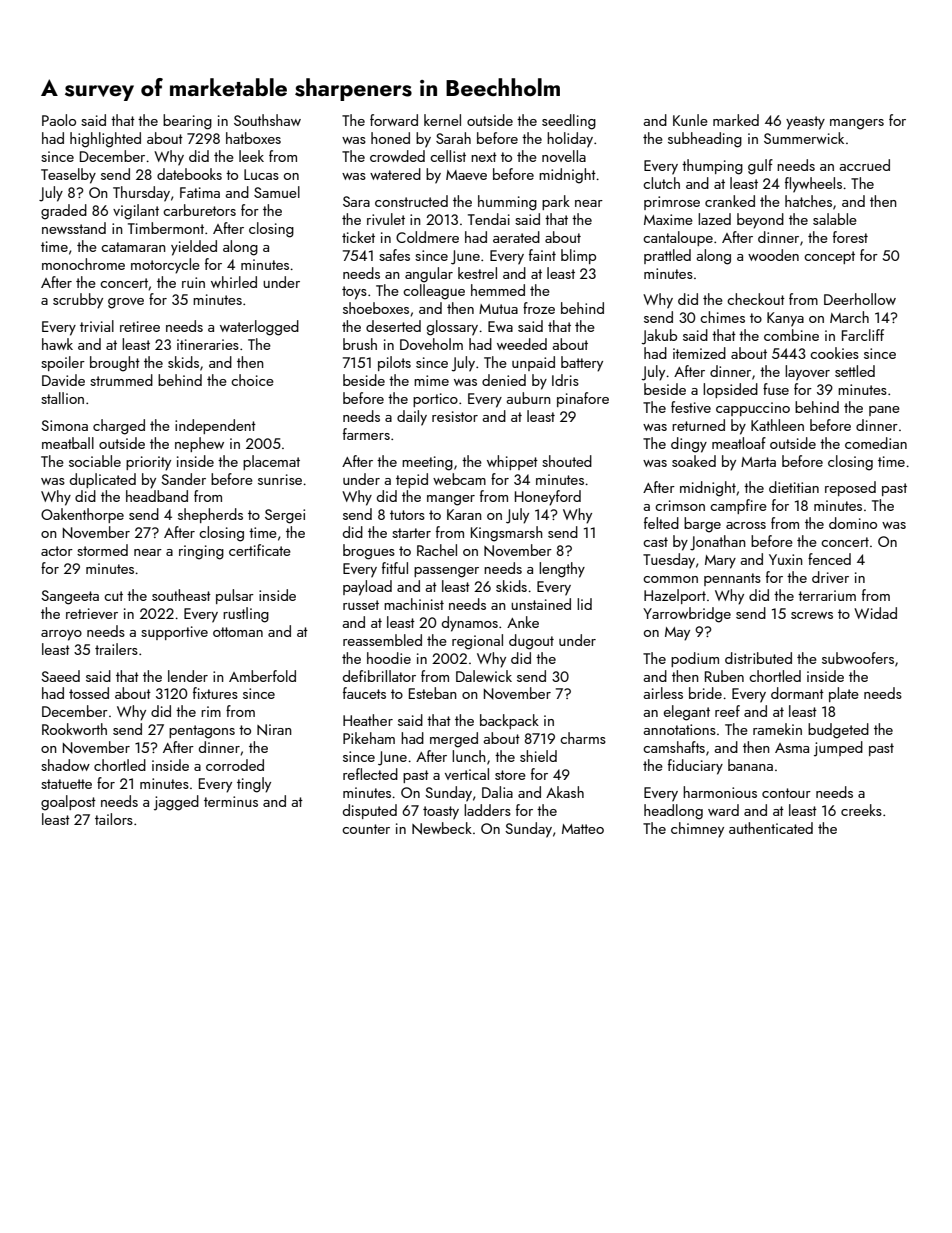 Image resolution: width=952 pixels, height=1233 pixels. I want to click on Esteban, so click(433, 693).
